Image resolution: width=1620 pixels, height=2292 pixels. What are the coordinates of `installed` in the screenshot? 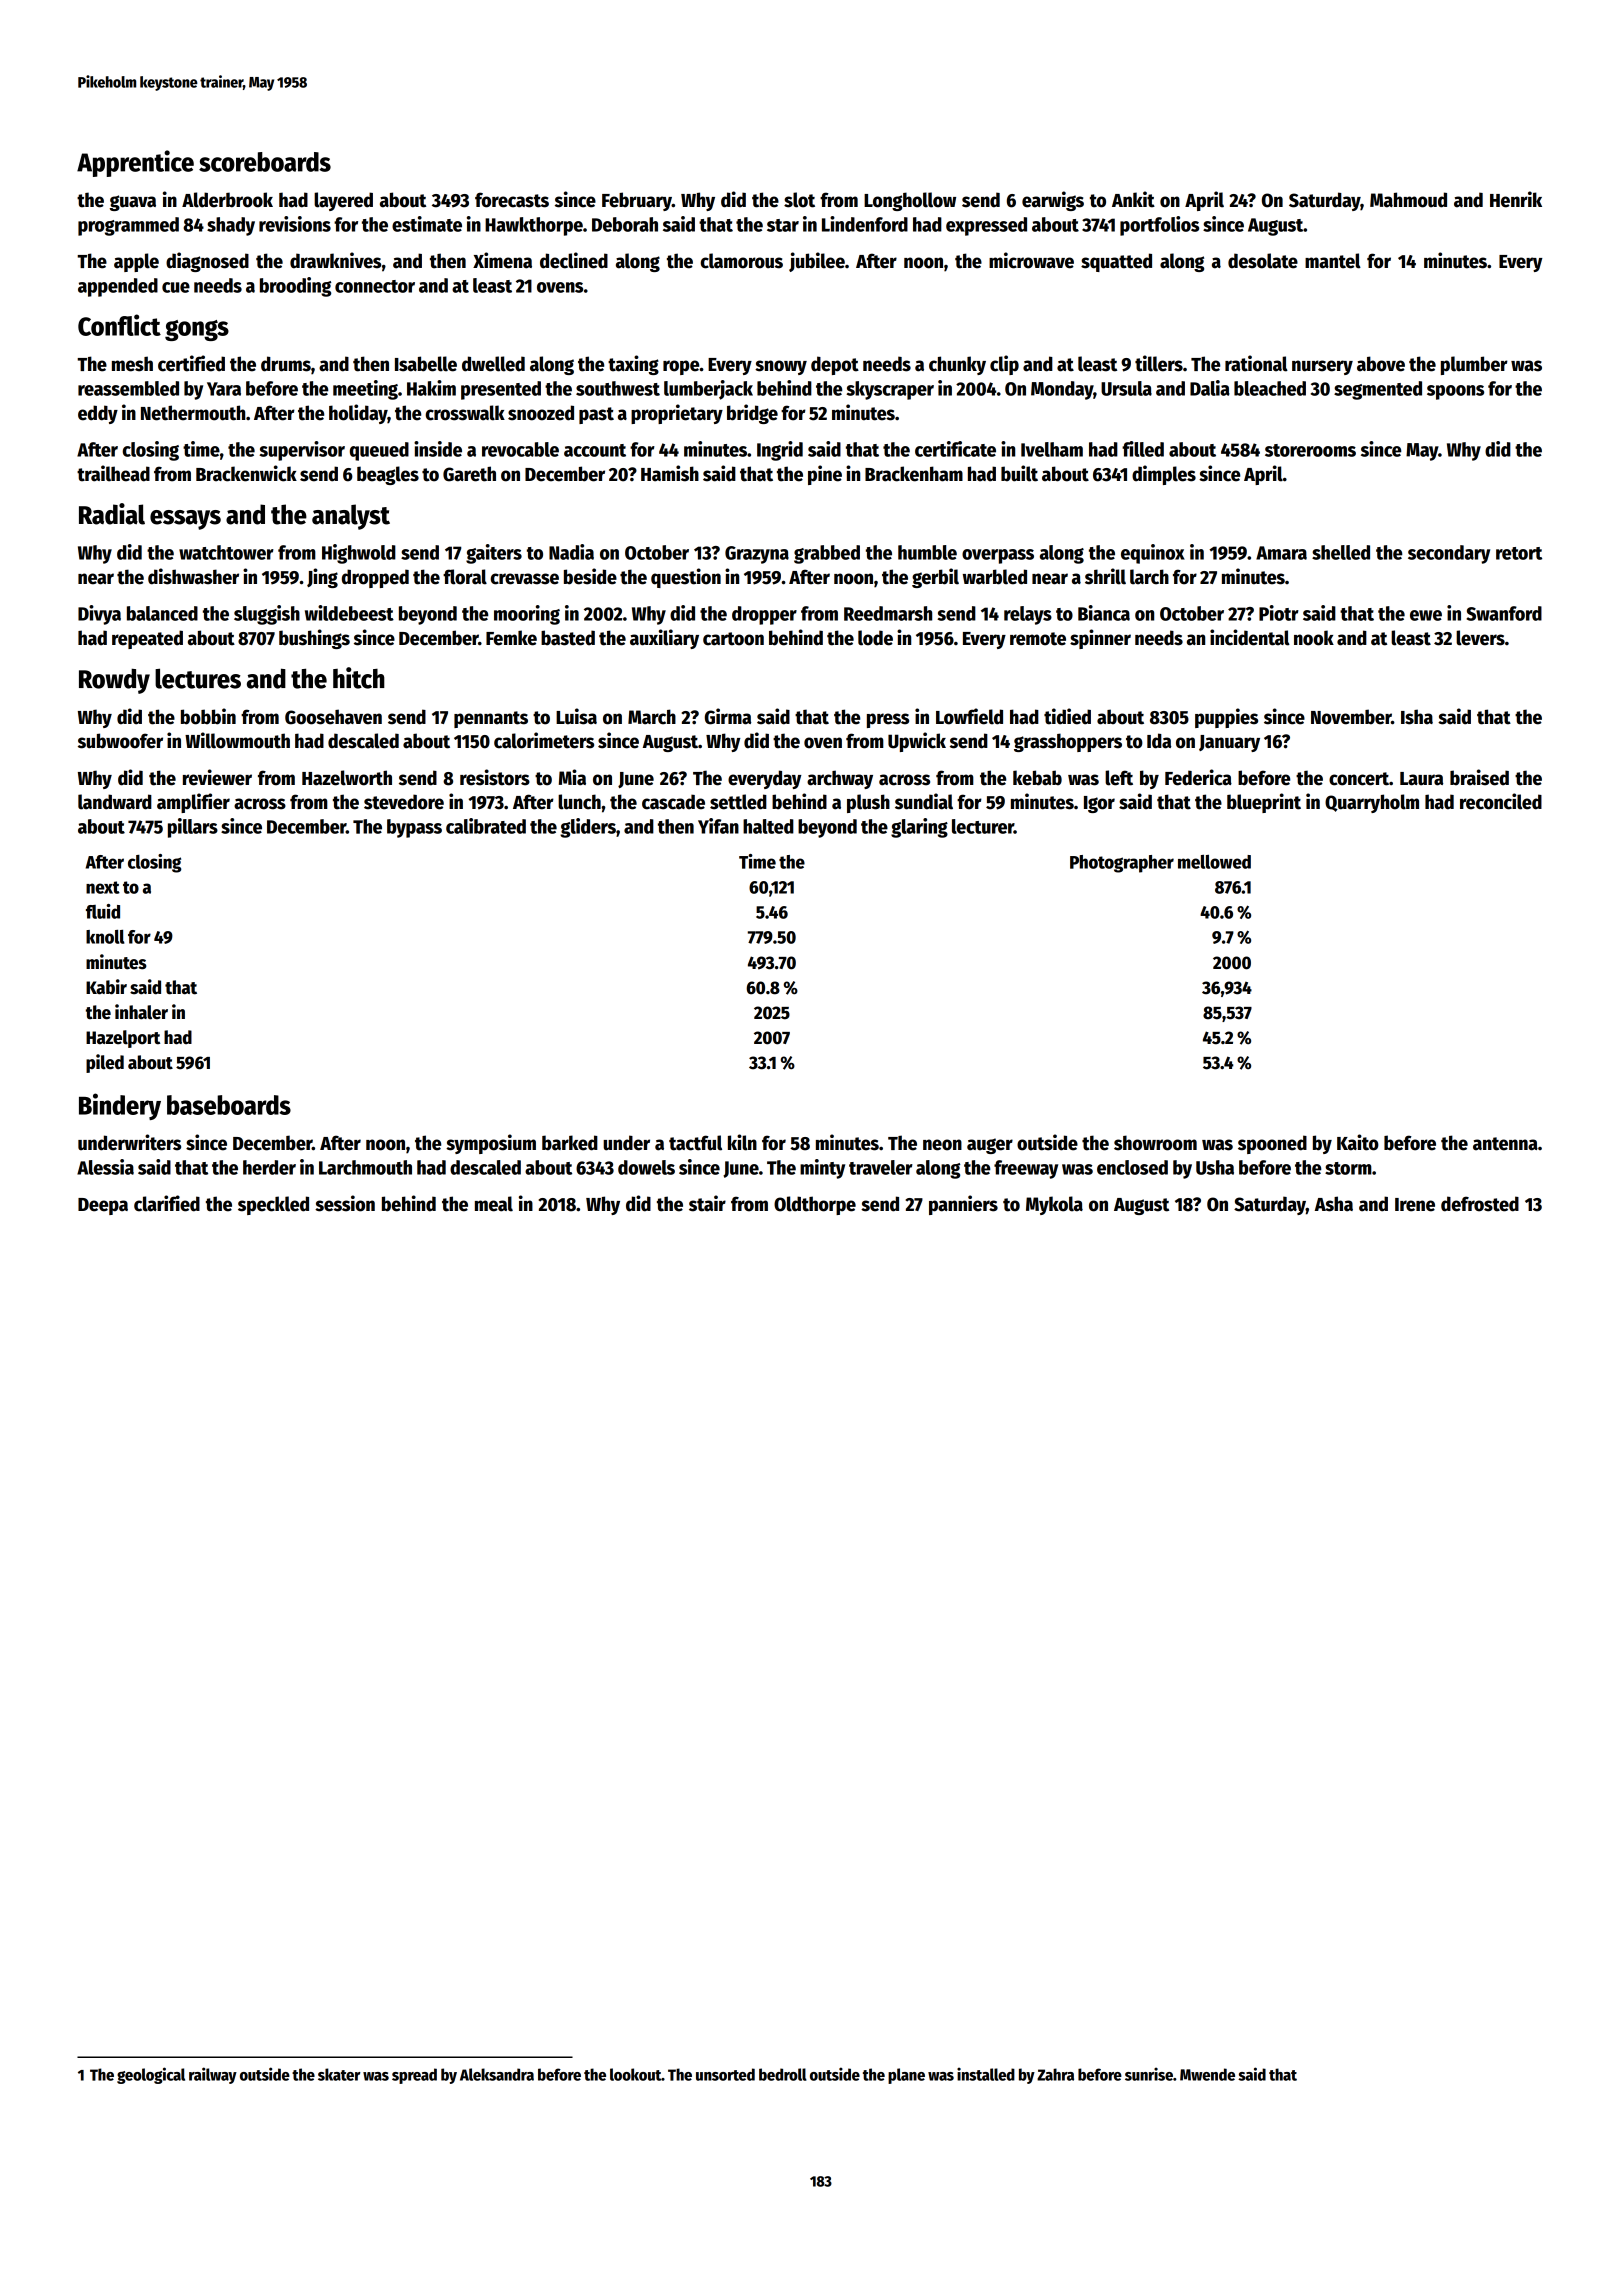 It's located at (986, 2074).
